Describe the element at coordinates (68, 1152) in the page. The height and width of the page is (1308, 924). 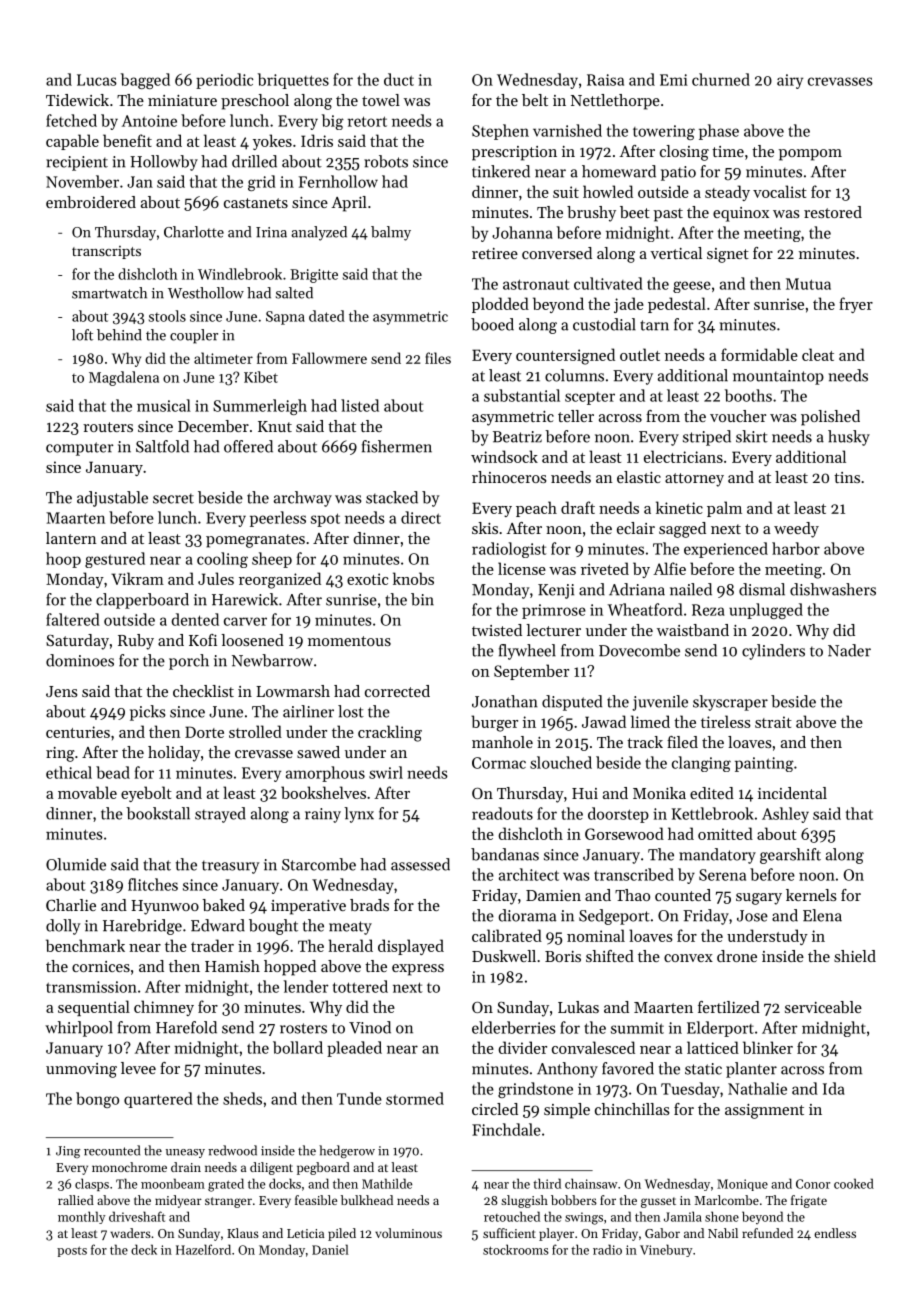
I see `Jing` at that location.
